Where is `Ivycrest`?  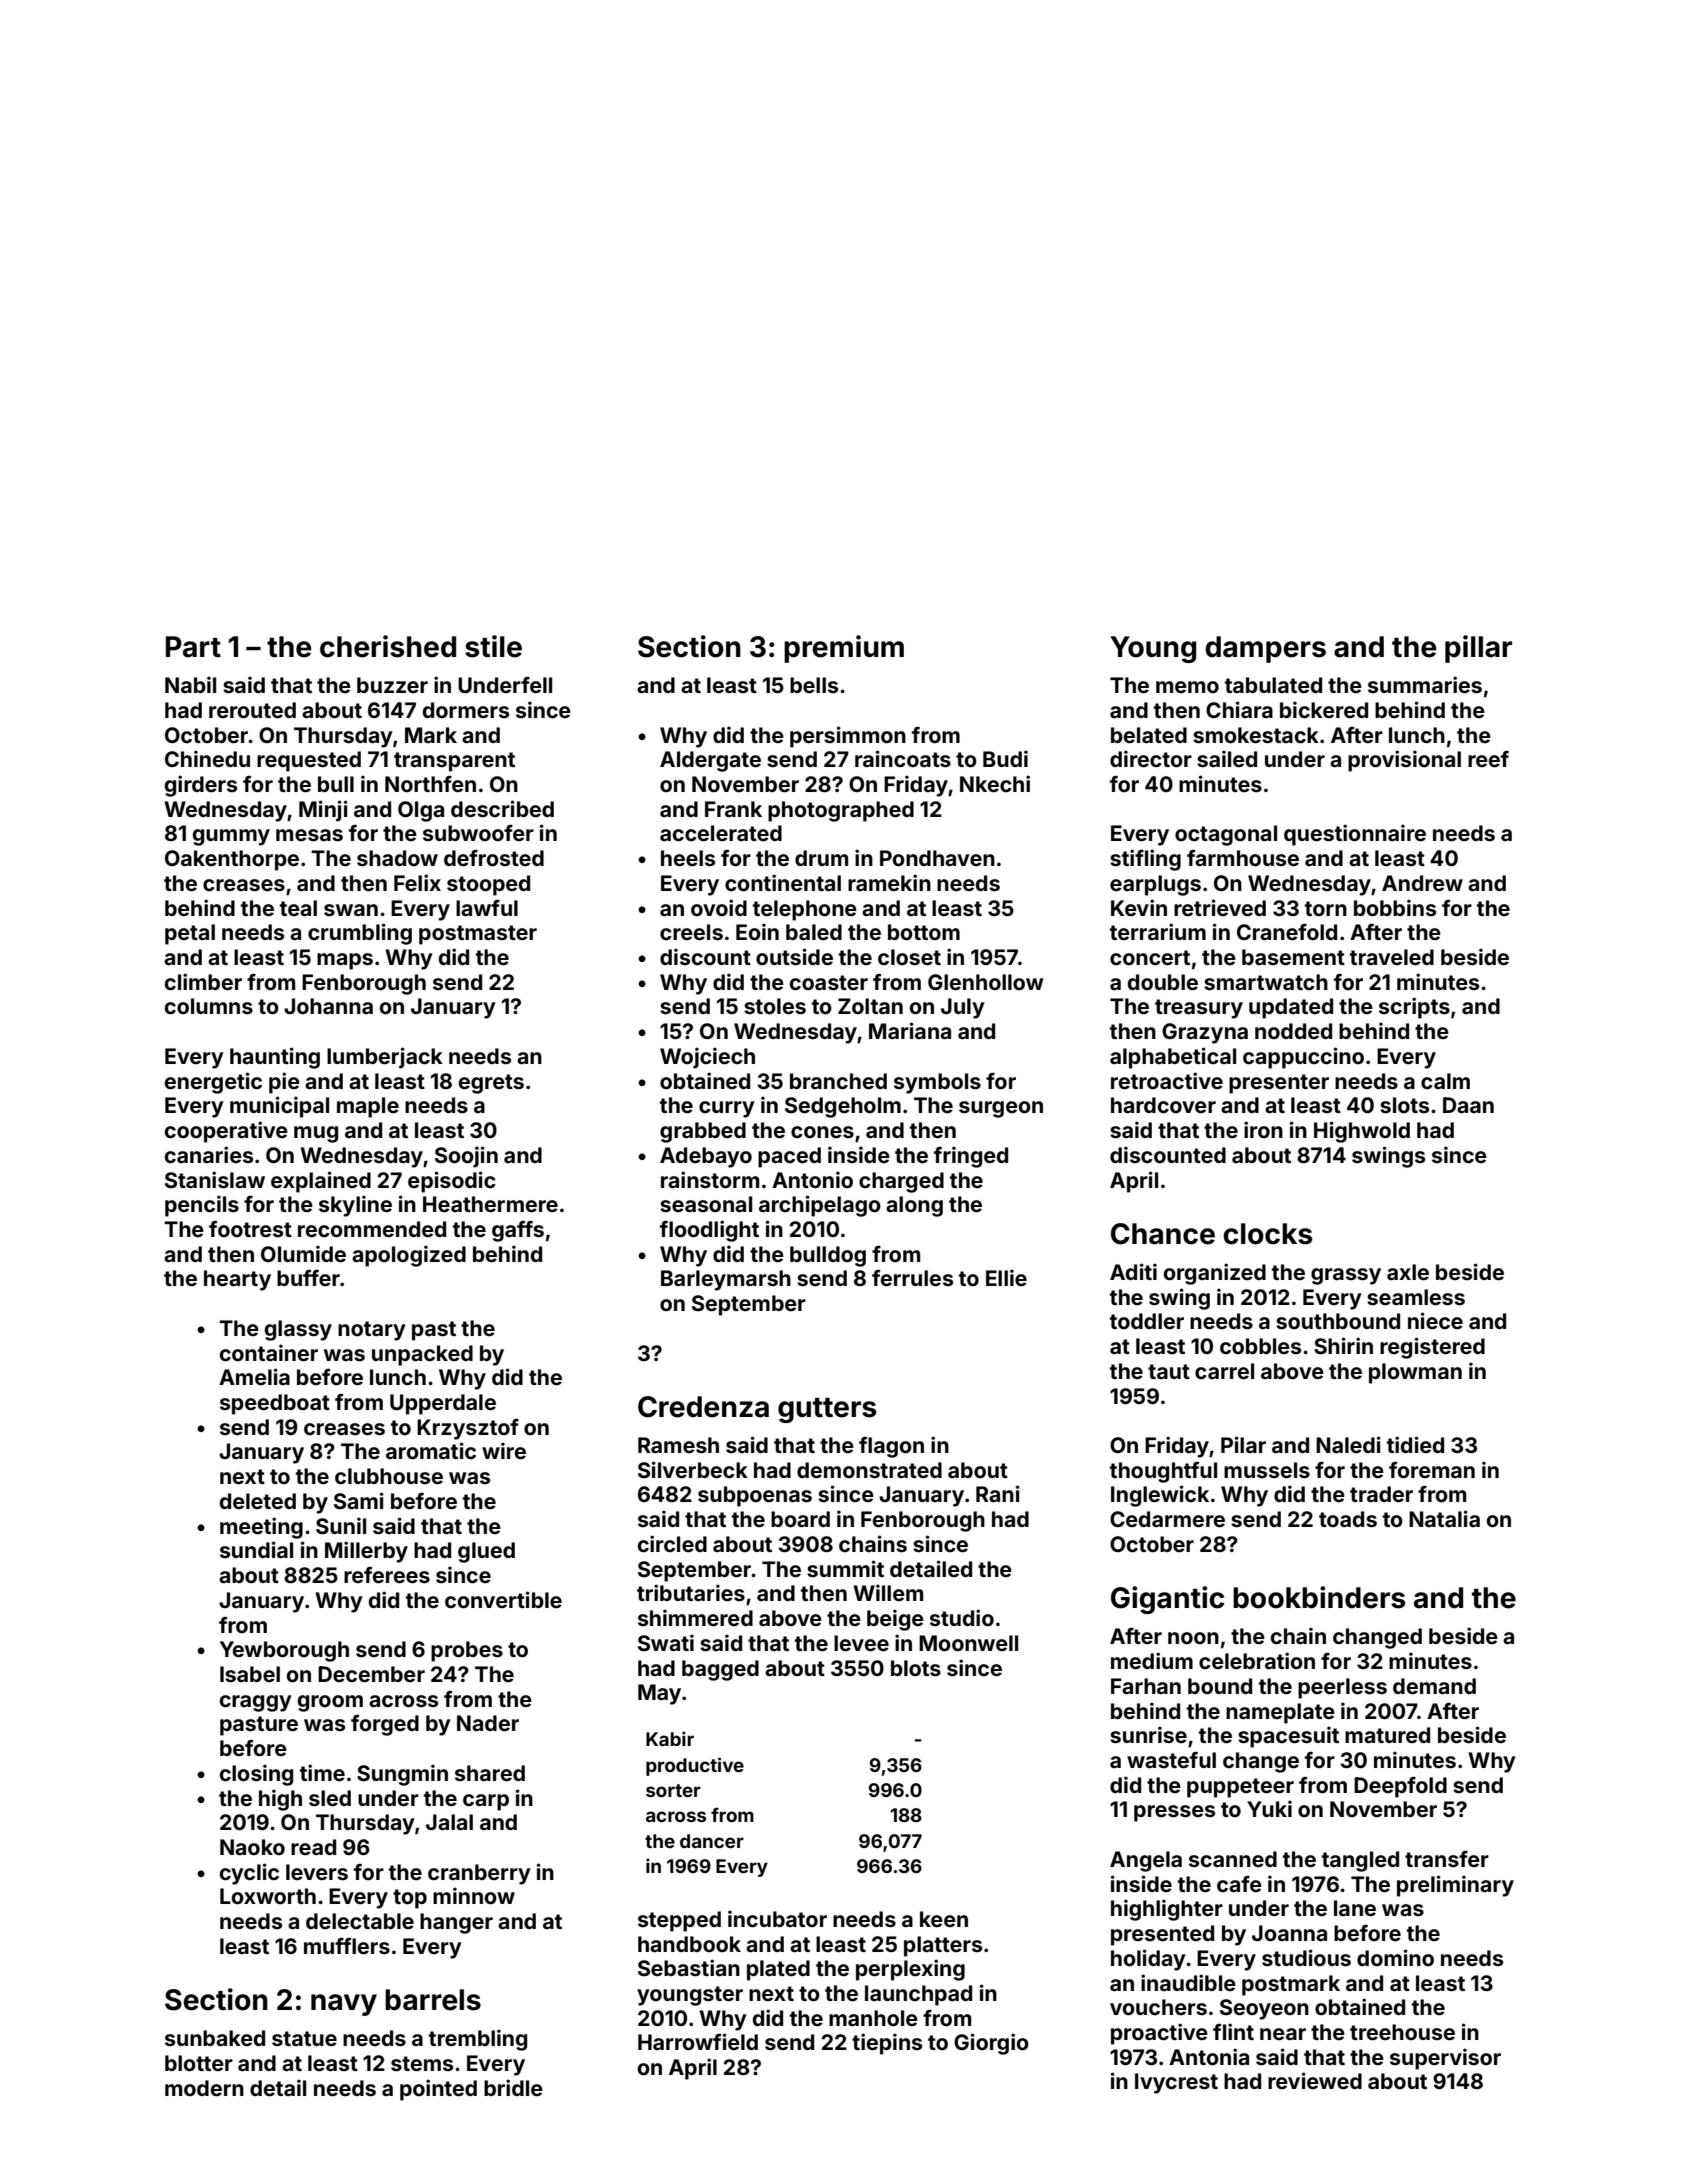 Ivycrest is located at coordinates (1176, 2083).
